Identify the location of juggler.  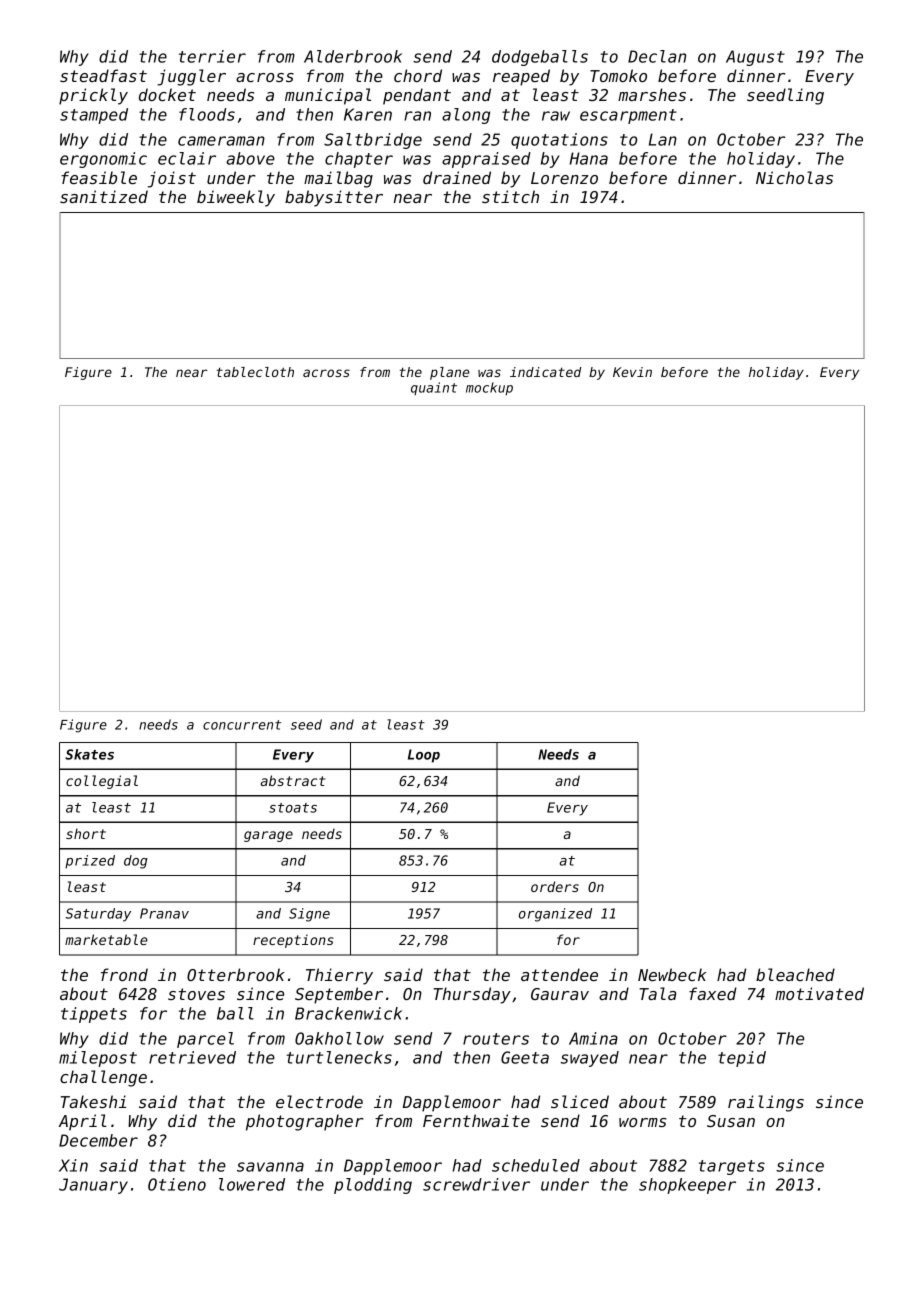
(191, 77).
